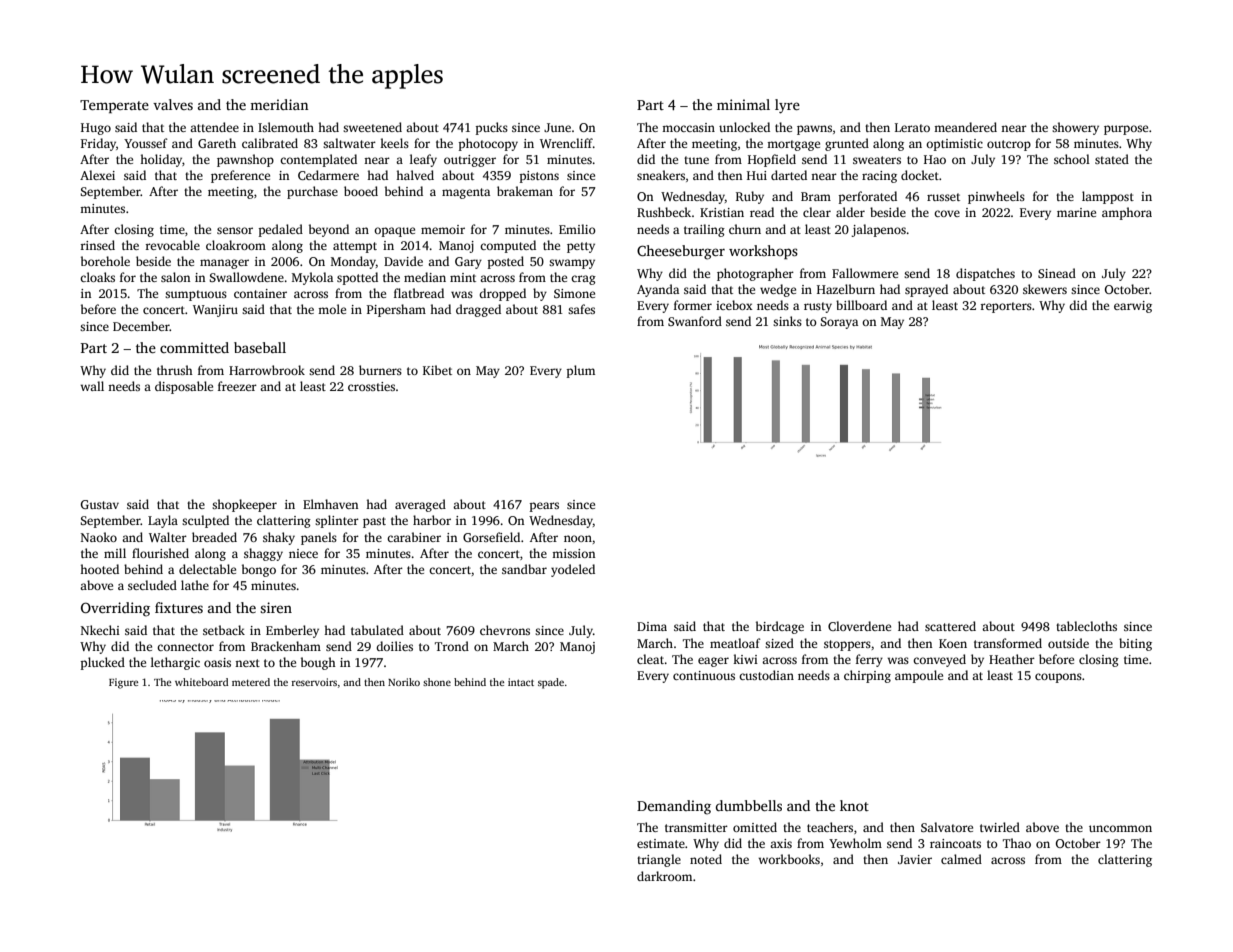 The width and height of the image is (1233, 952). What do you see at coordinates (1017, 843) in the image?
I see `Thao` at bounding box center [1017, 843].
